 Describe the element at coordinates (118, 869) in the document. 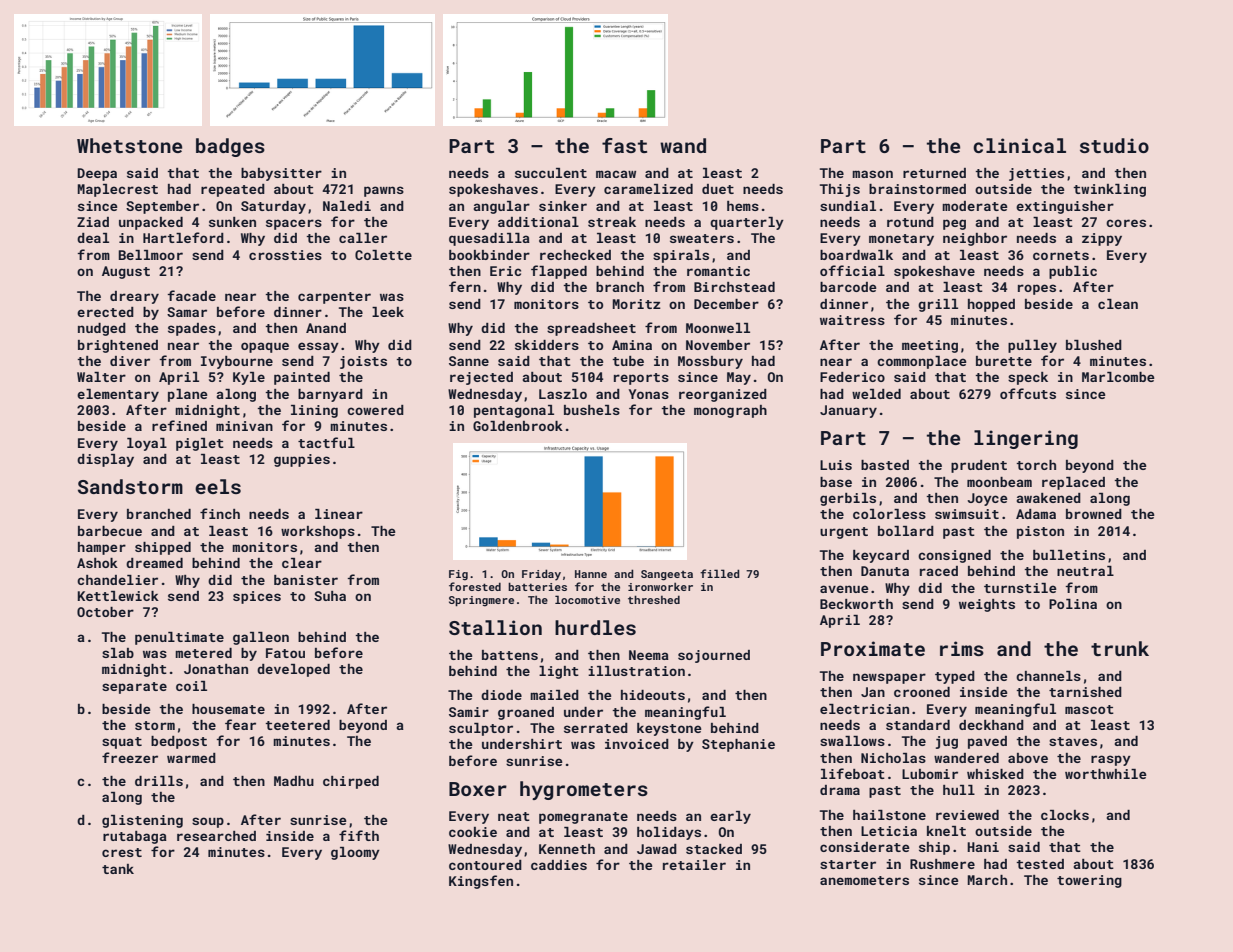

I see `tank` at that location.
